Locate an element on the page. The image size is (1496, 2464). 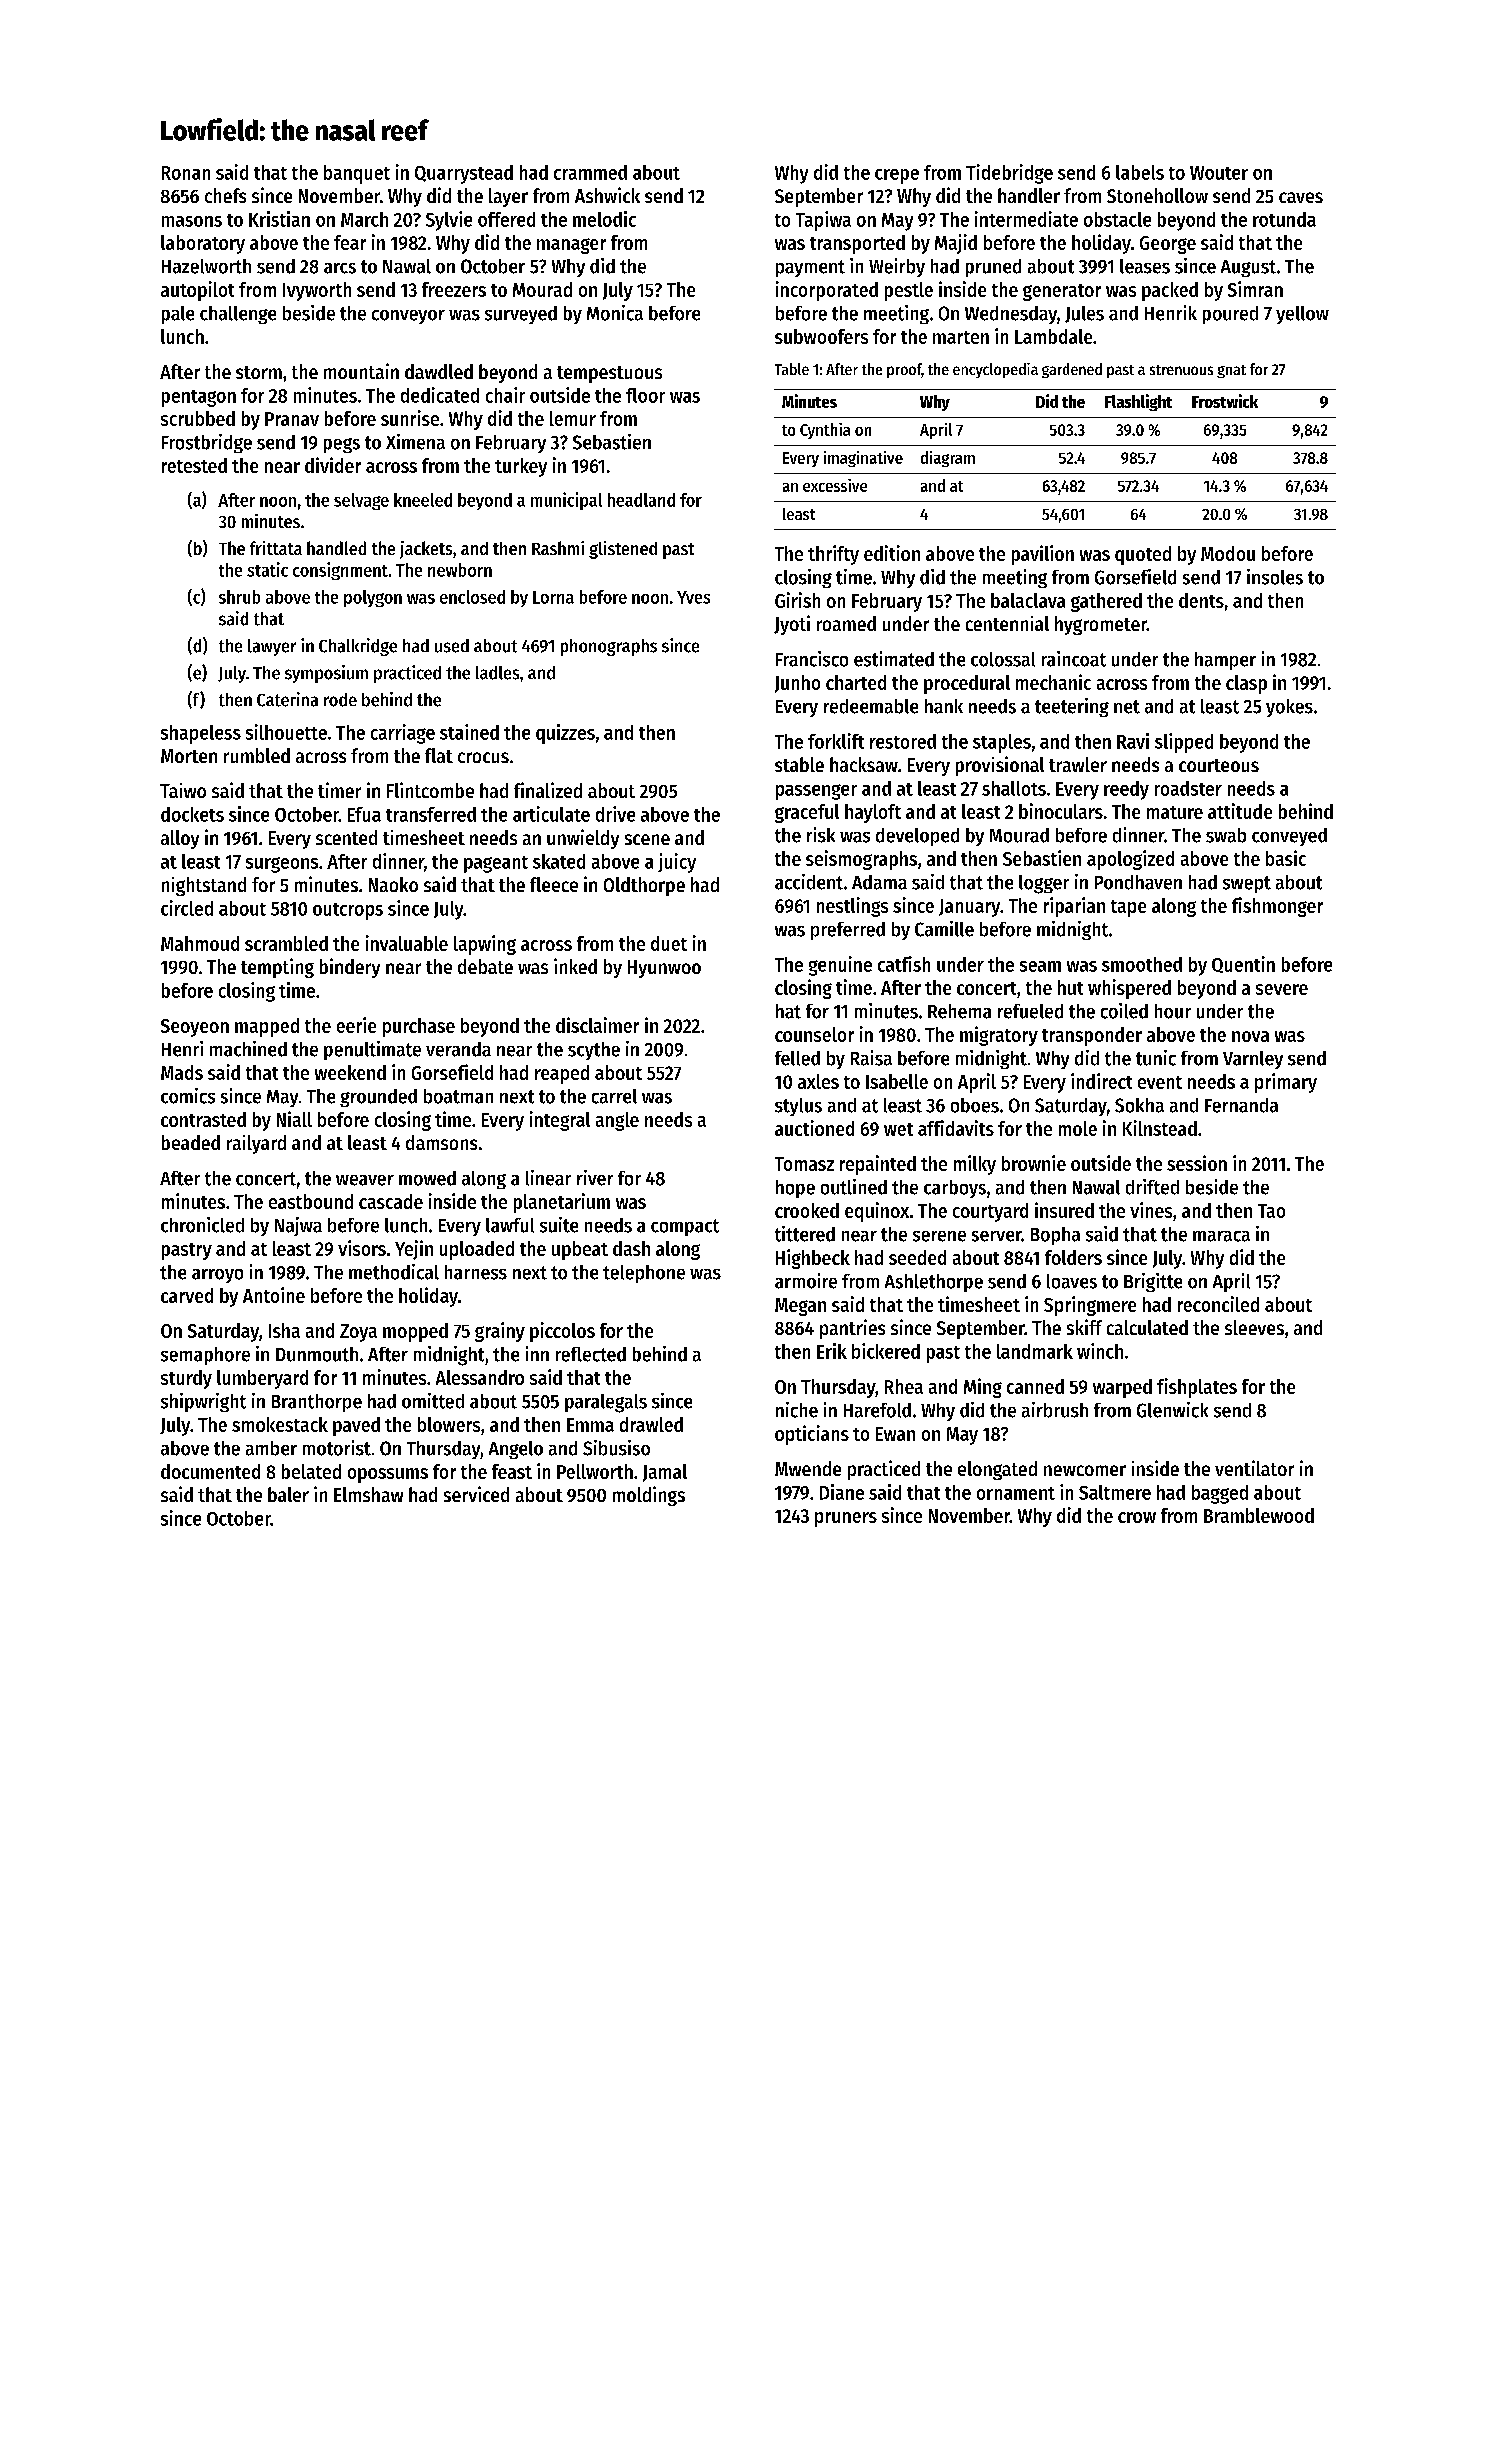
banquet is located at coordinates (357, 174).
